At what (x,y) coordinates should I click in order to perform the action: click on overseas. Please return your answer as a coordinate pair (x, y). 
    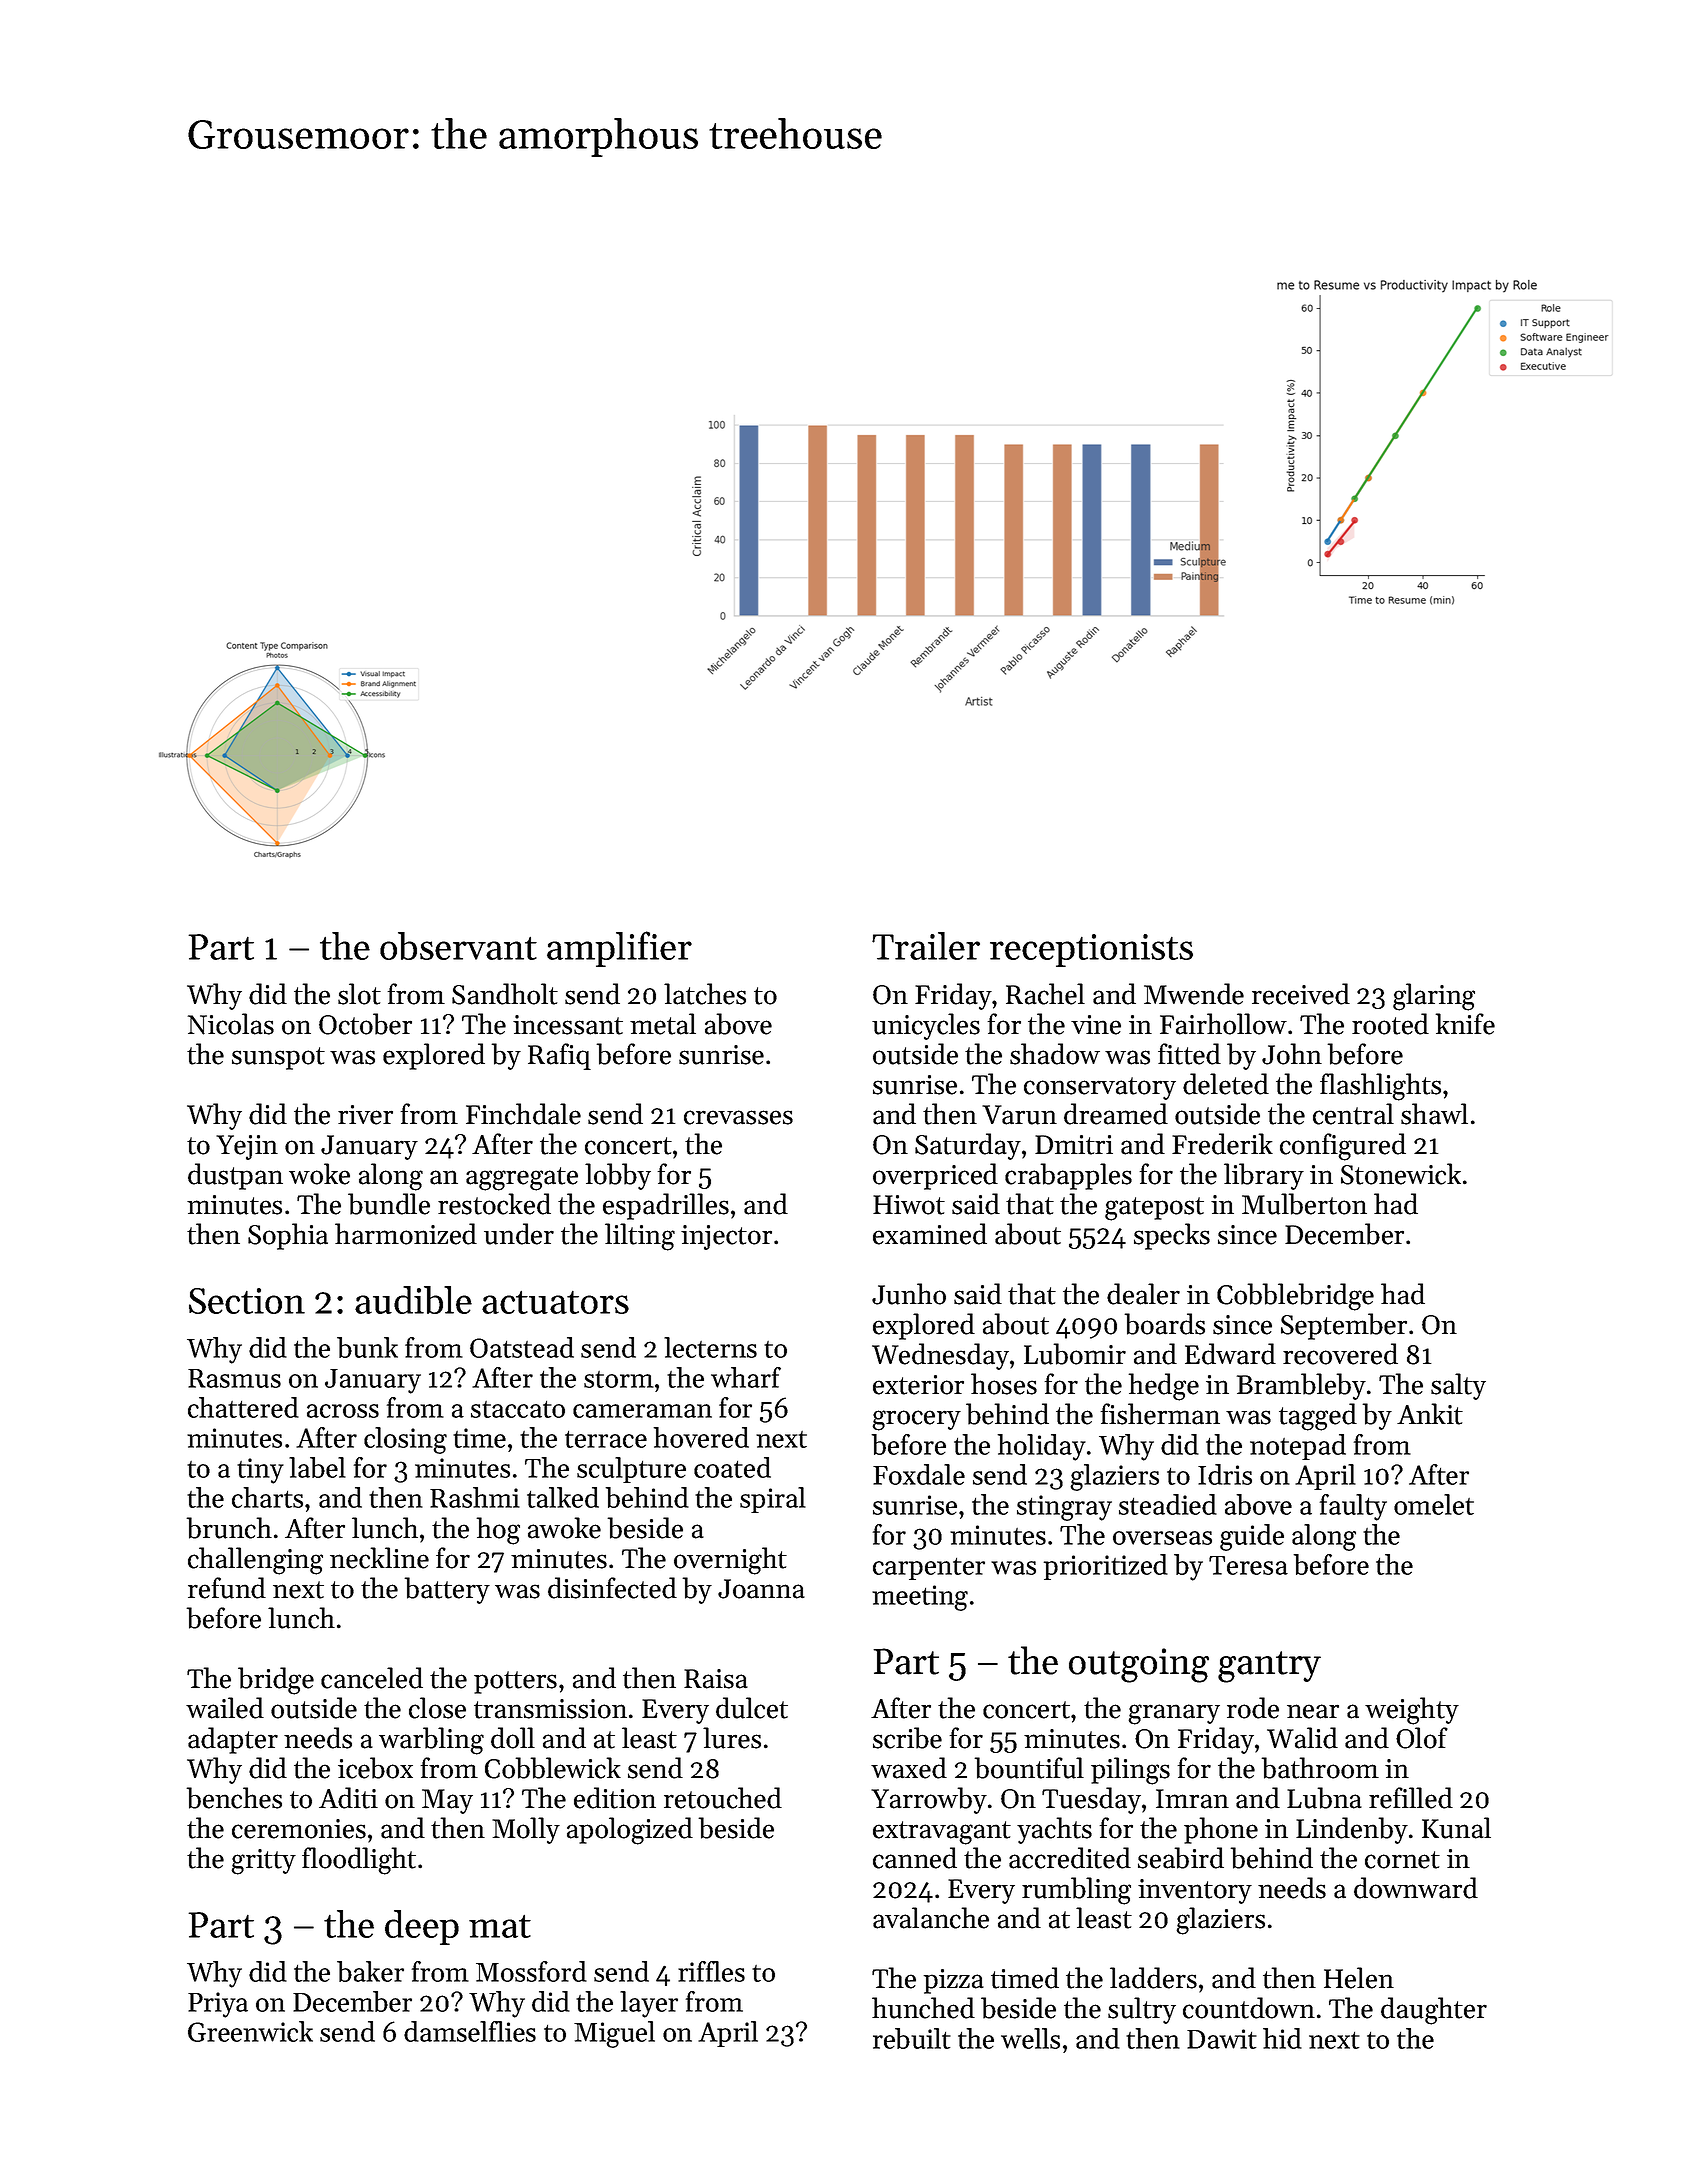
    Looking at the image, I should click on (1162, 1538).
